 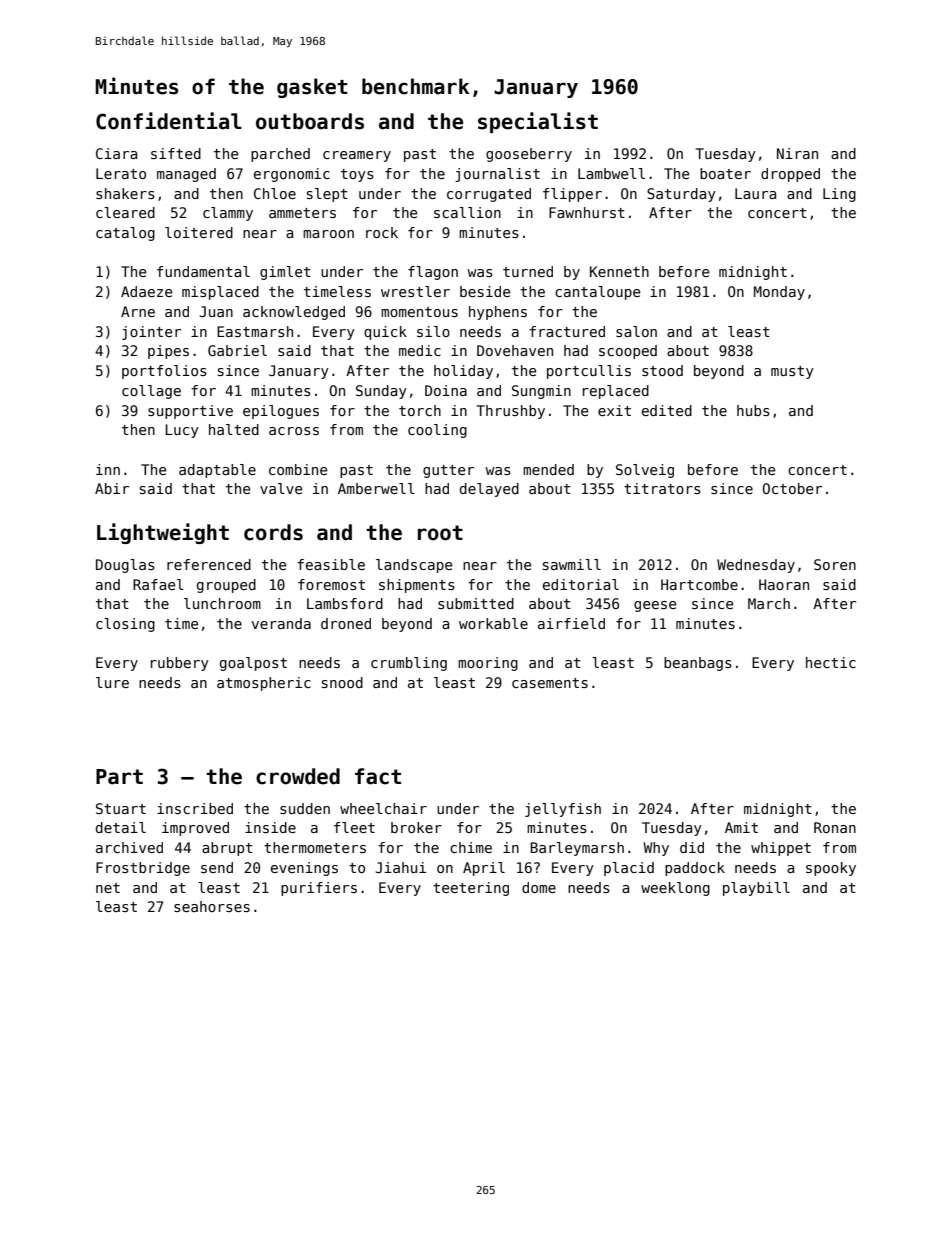 I want to click on valve, so click(x=281, y=488).
